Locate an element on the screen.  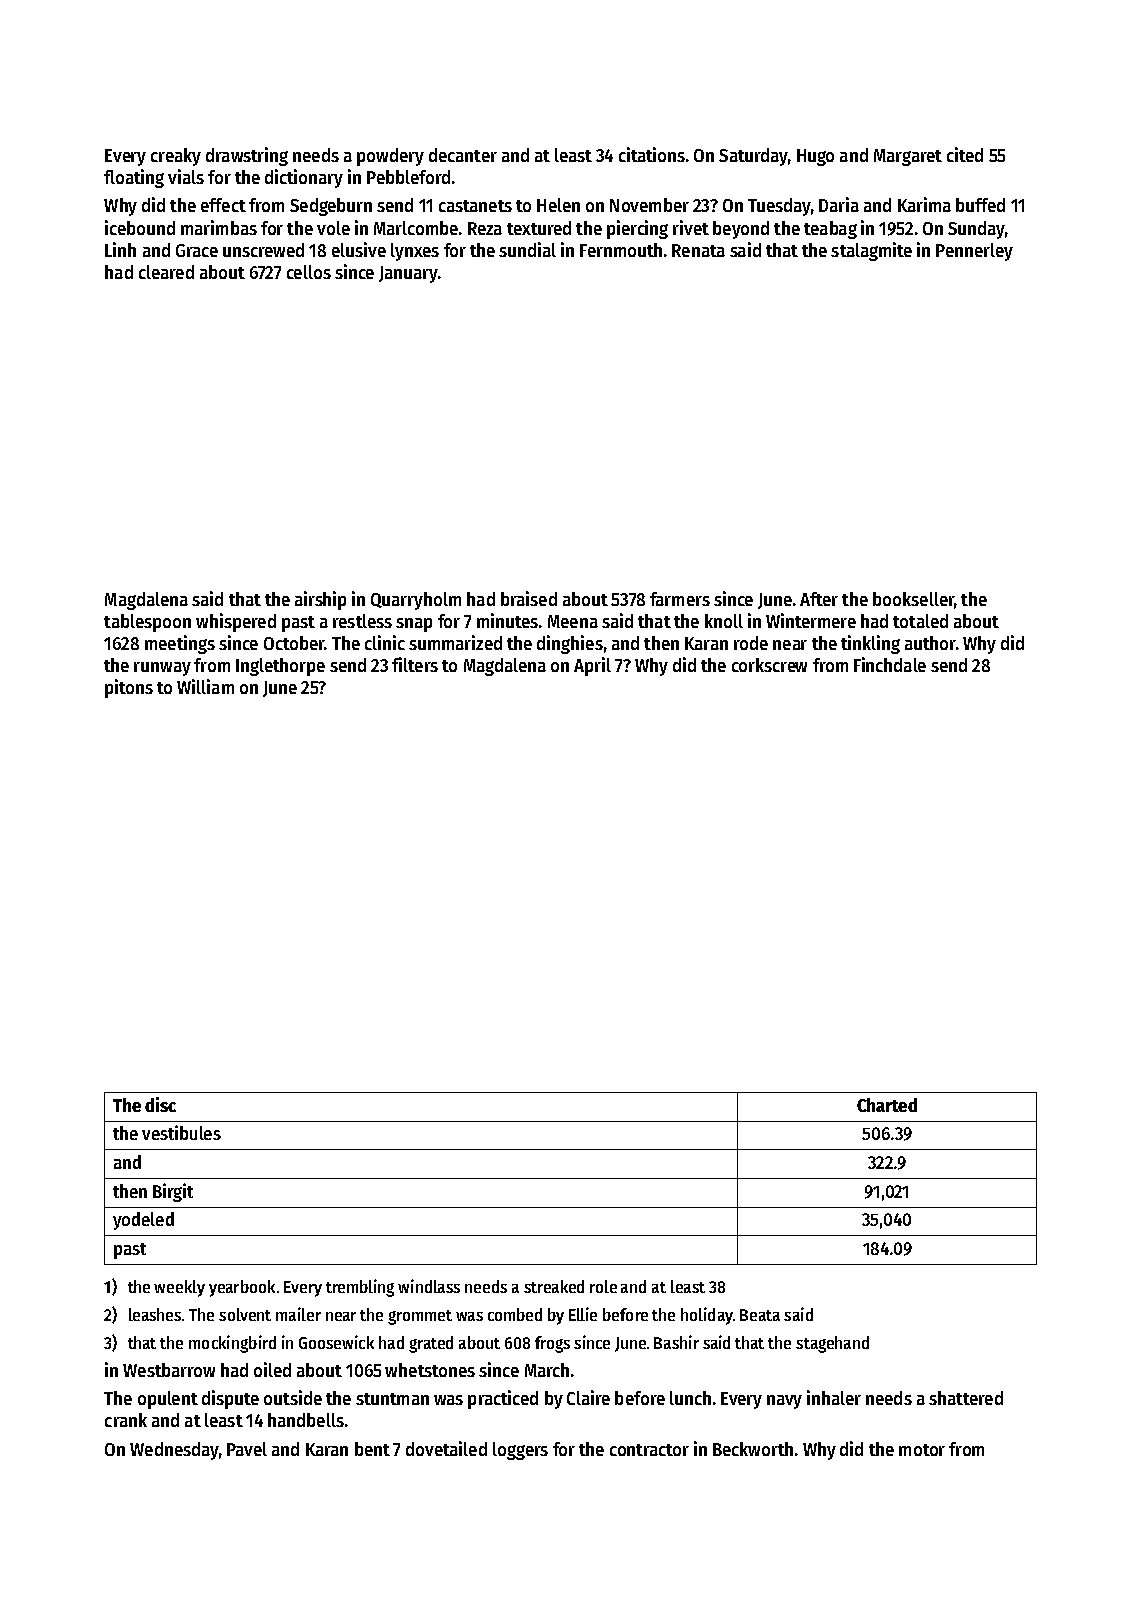
January is located at coordinates (408, 274).
